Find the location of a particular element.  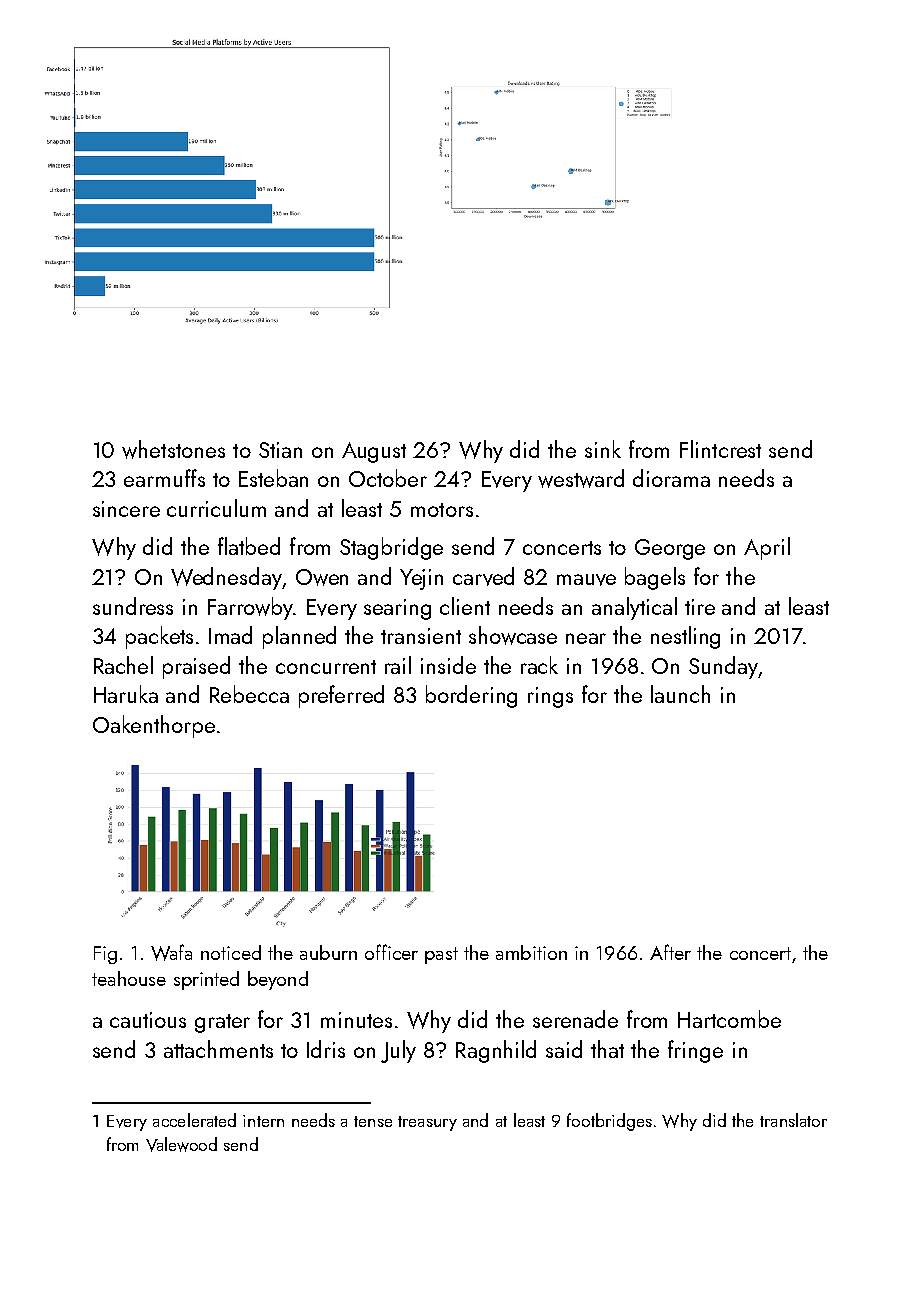

footbridges is located at coordinates (609, 1122).
